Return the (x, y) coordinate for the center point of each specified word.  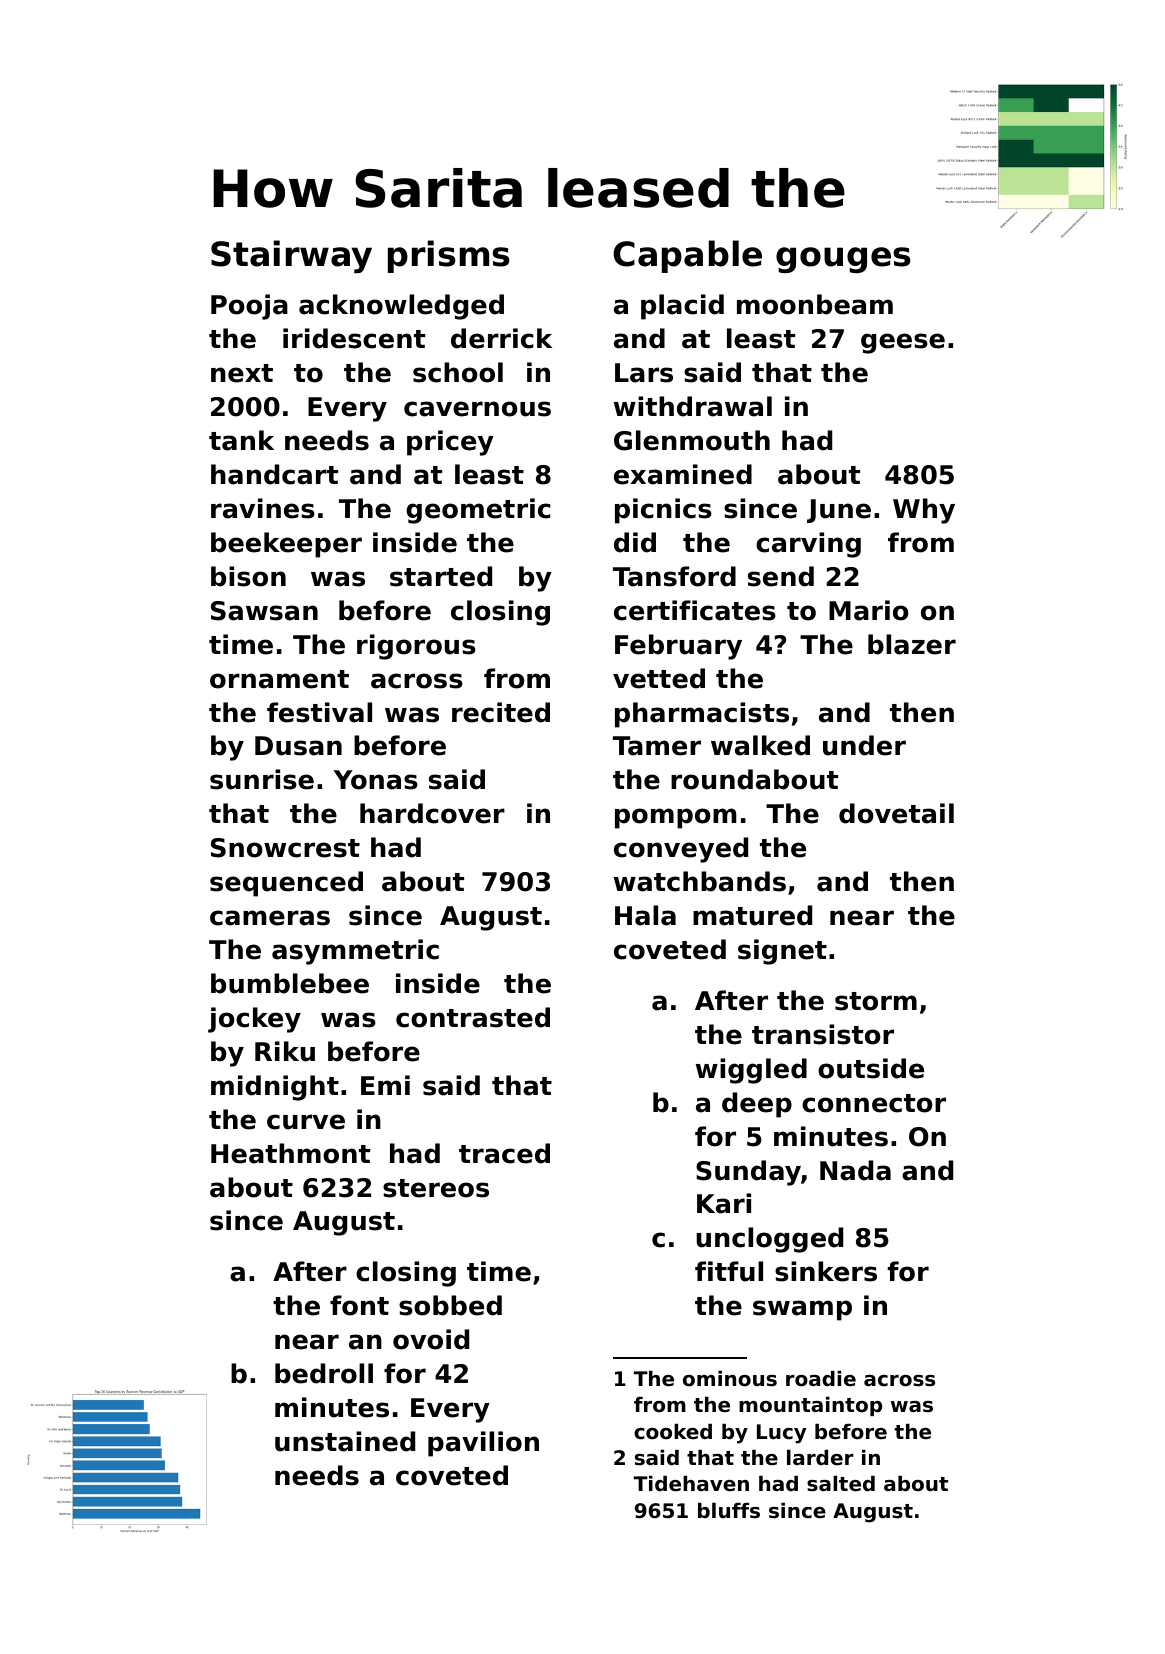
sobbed (450, 1305)
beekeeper (286, 545)
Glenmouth (692, 440)
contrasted (473, 1017)
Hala (645, 915)
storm (876, 1001)
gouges (843, 260)
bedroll (324, 1373)
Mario (869, 610)
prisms (449, 256)
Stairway (291, 256)
